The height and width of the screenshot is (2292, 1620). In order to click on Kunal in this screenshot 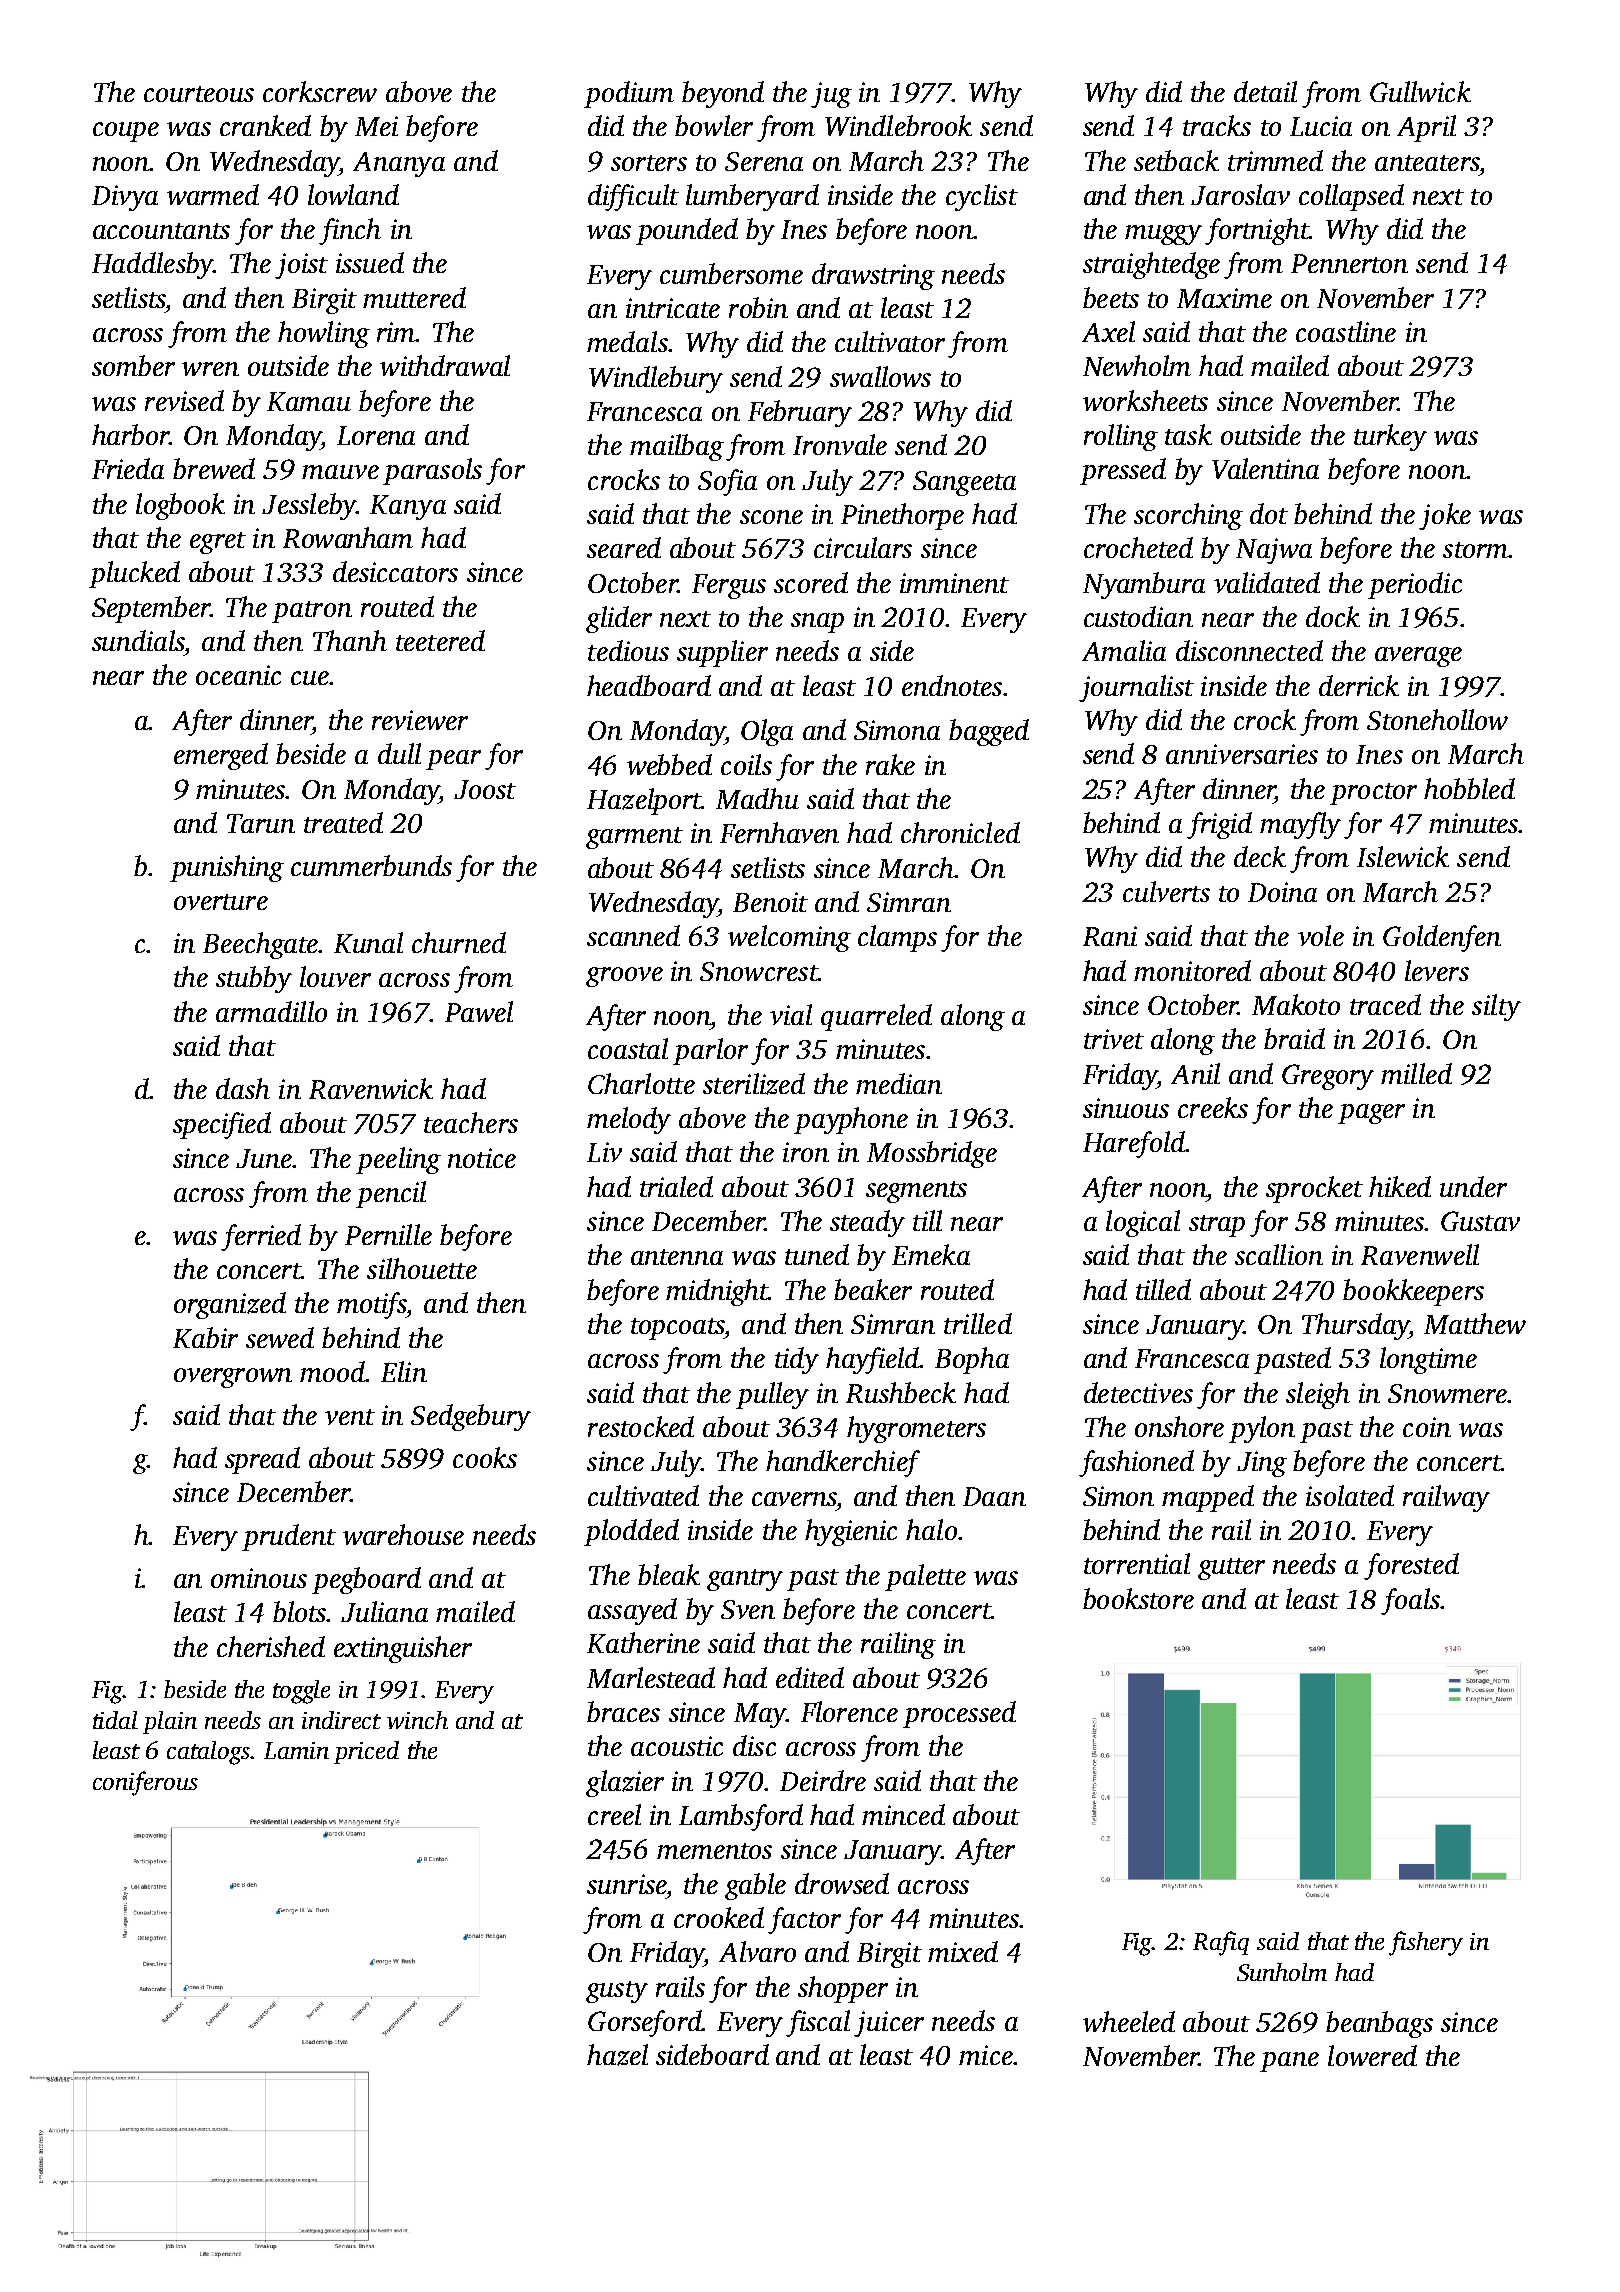, I will do `click(368, 942)`.
